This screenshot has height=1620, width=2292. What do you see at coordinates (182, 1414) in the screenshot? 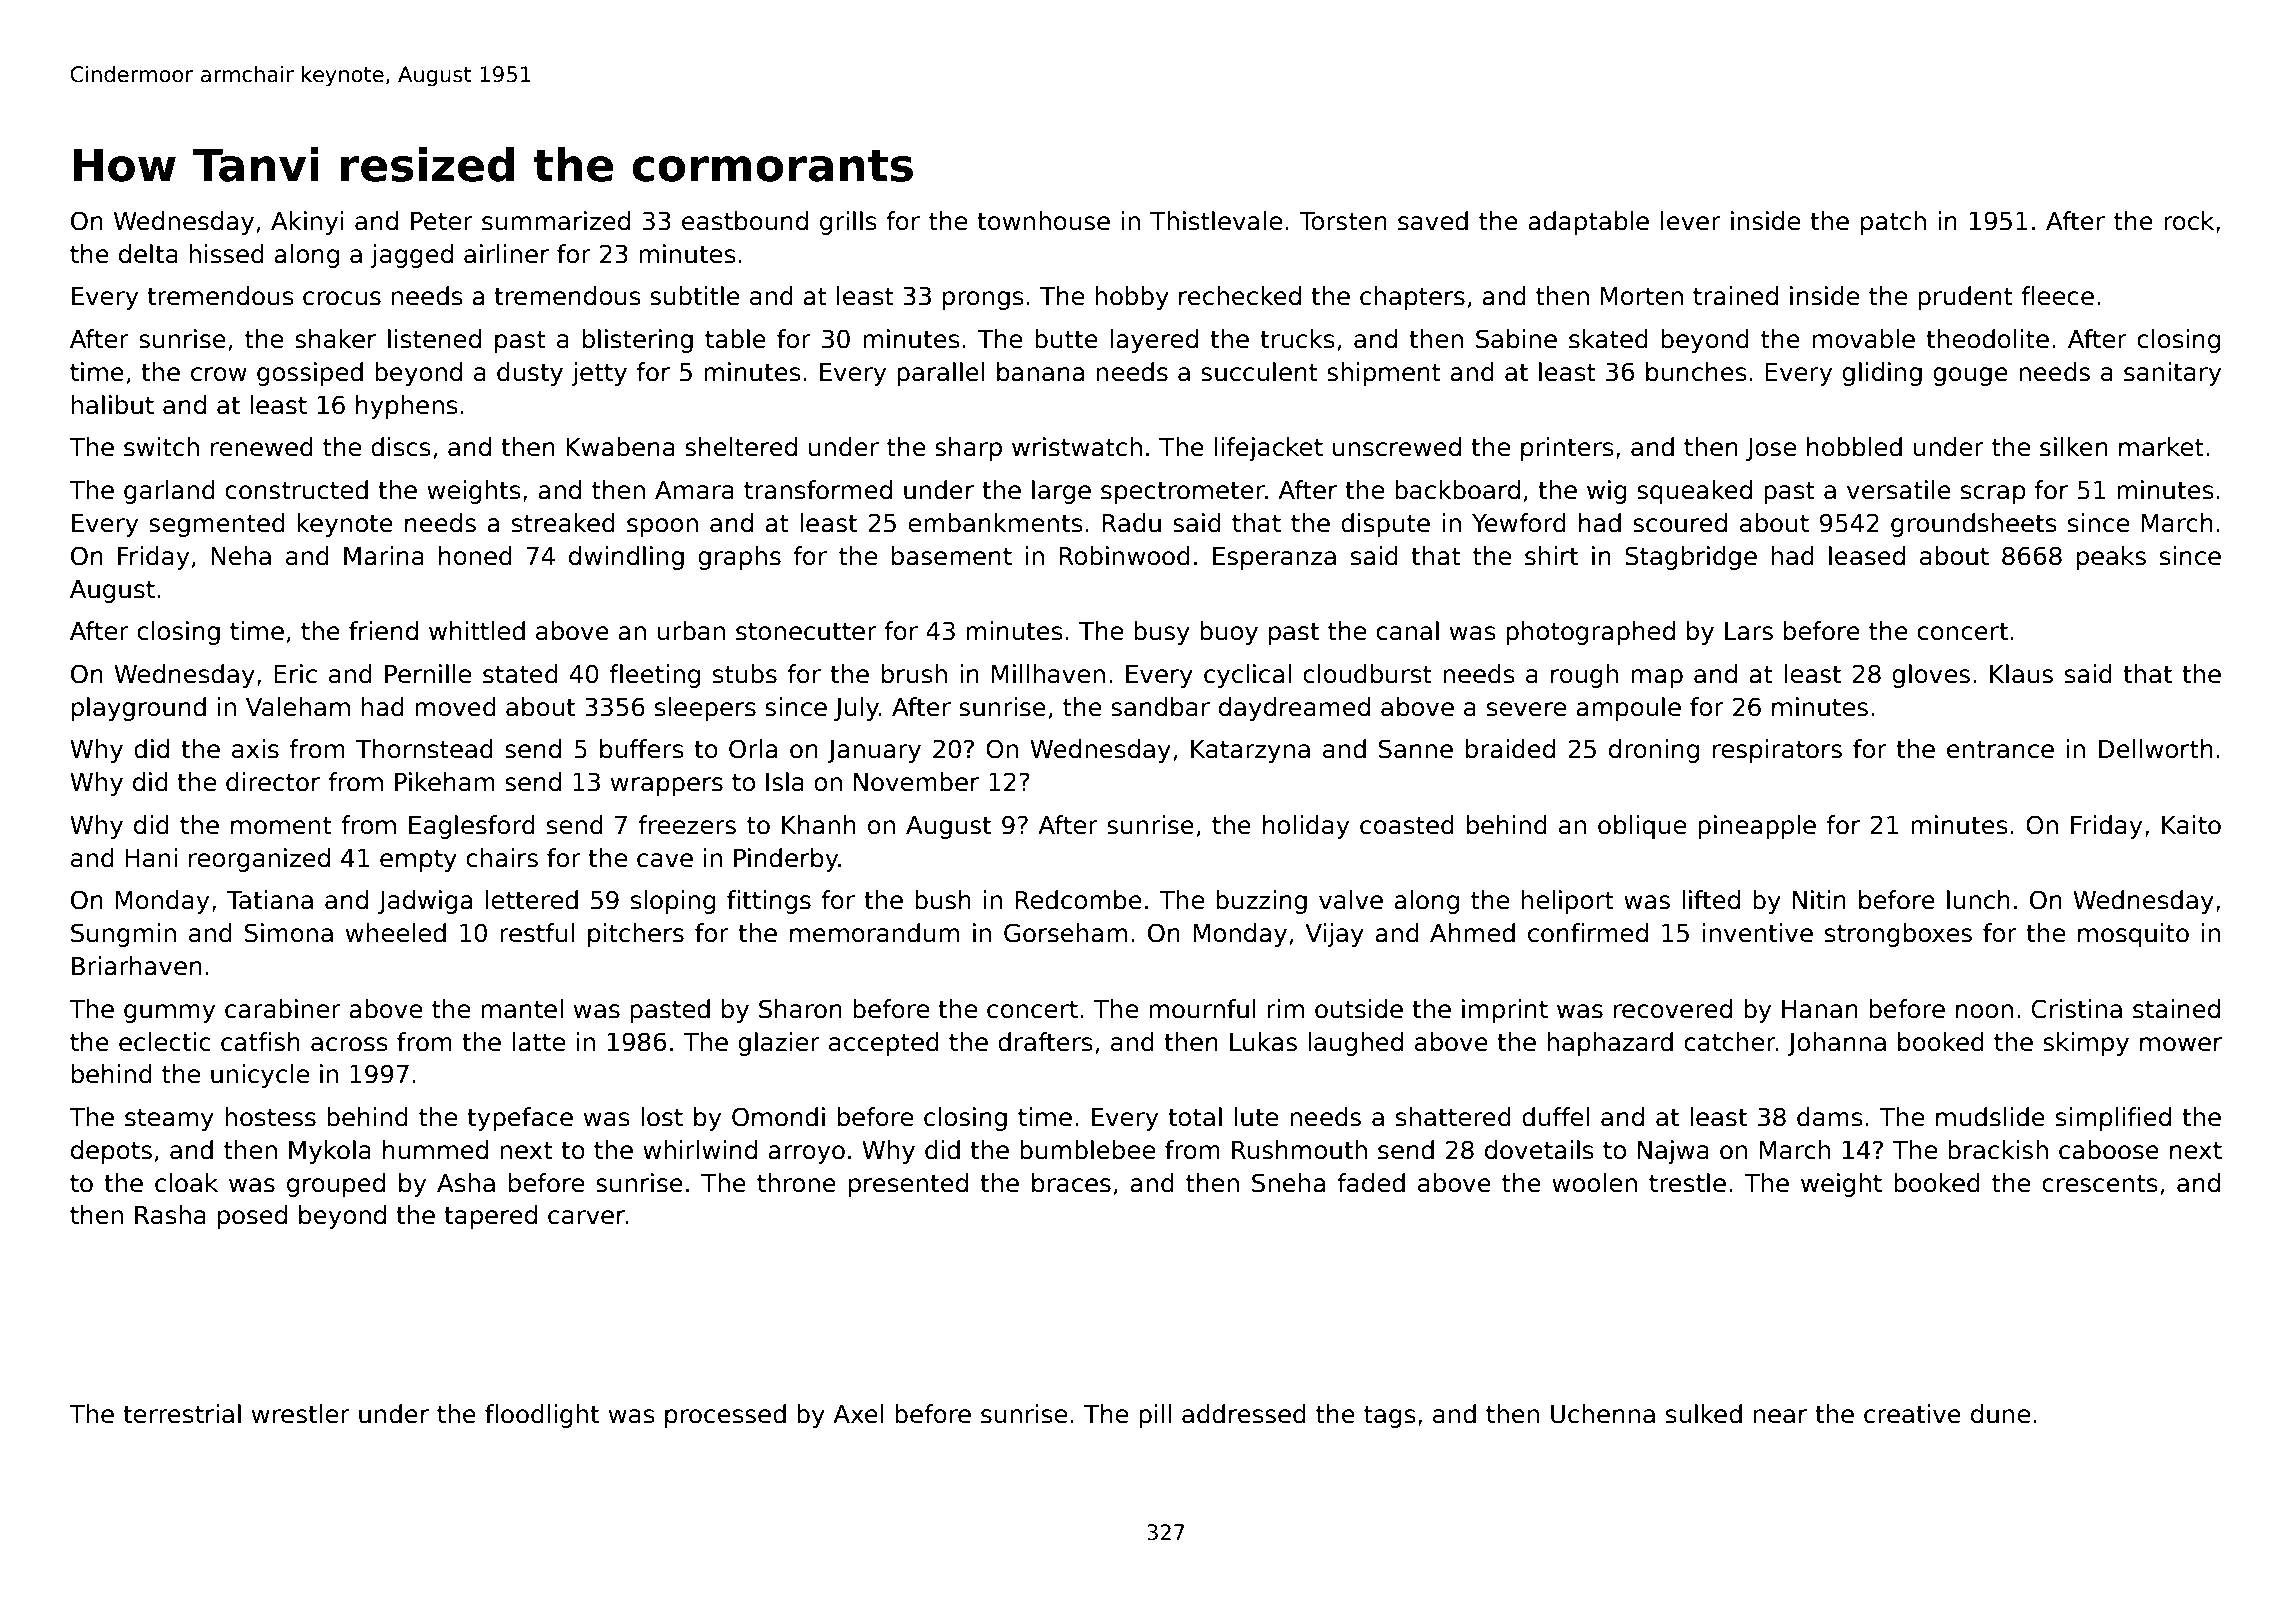
I see `terrestrial` at bounding box center [182, 1414].
